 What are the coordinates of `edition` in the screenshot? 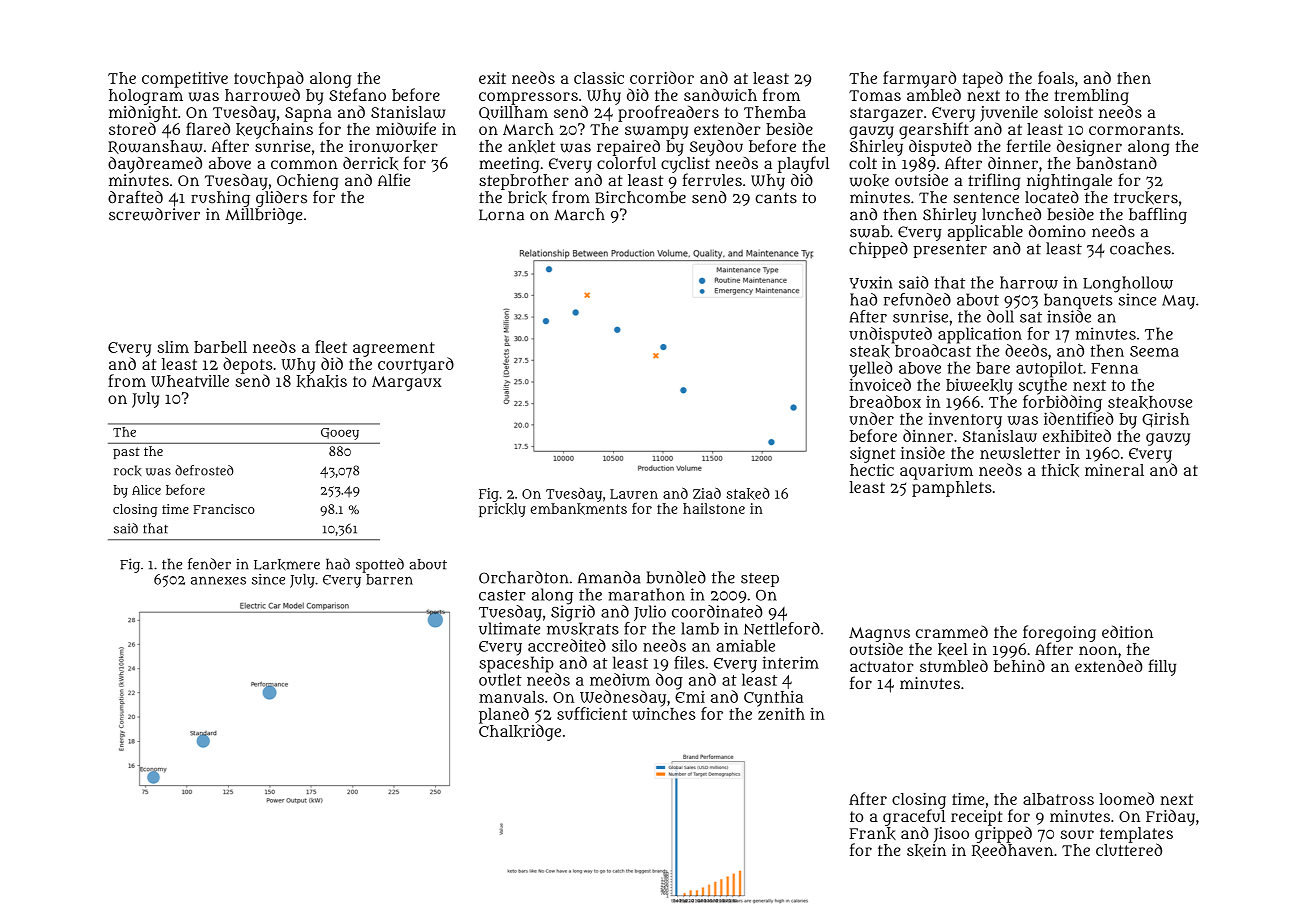 It's located at (1127, 631).
